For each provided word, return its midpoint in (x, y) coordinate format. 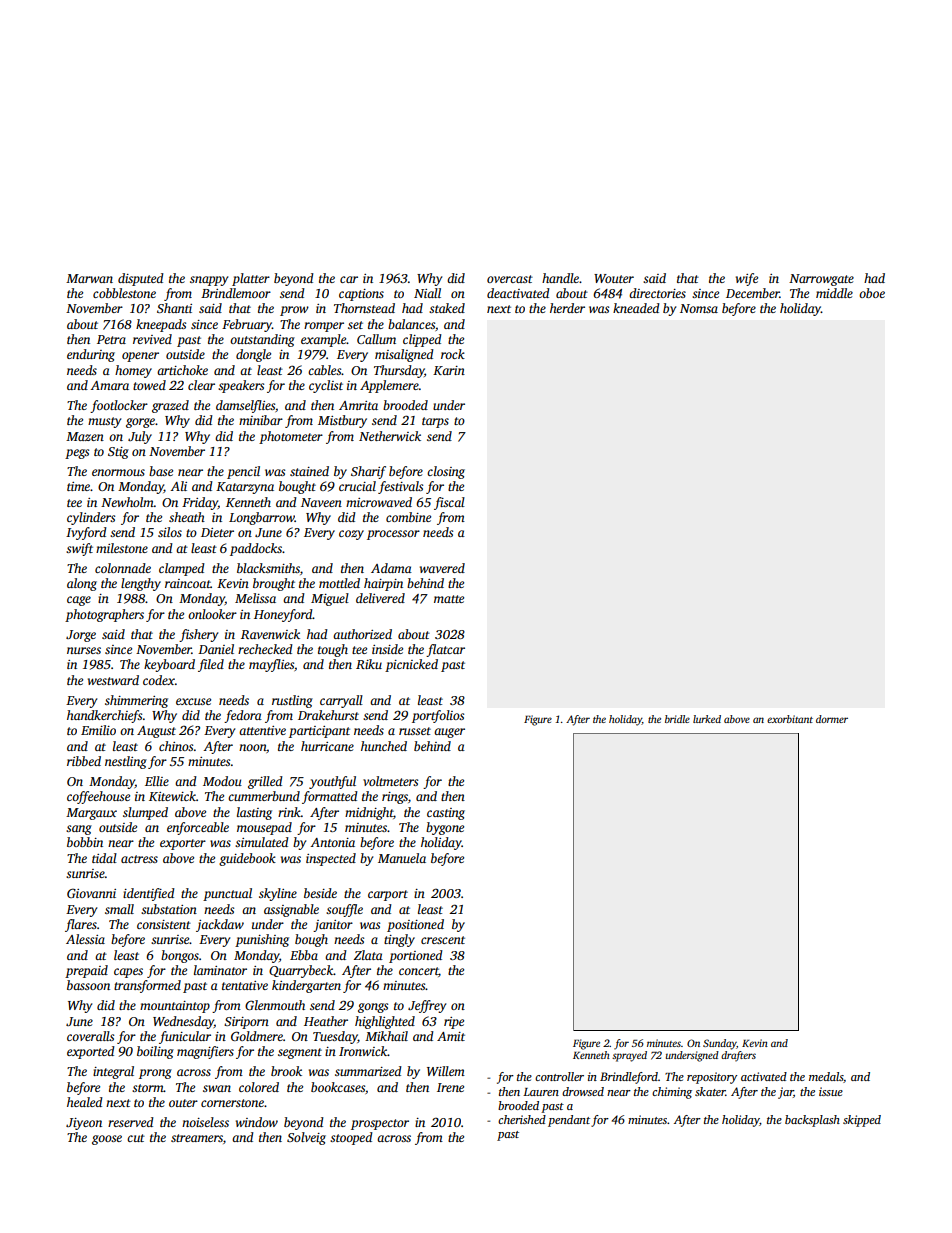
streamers (197, 1138)
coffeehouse (98, 797)
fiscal (449, 503)
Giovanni (91, 893)
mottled (339, 583)
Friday (200, 503)
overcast (510, 279)
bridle (677, 719)
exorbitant (790, 719)
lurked (707, 719)
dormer (832, 719)
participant (319, 732)
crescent (443, 940)
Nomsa (699, 308)
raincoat (188, 583)
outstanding (262, 340)
